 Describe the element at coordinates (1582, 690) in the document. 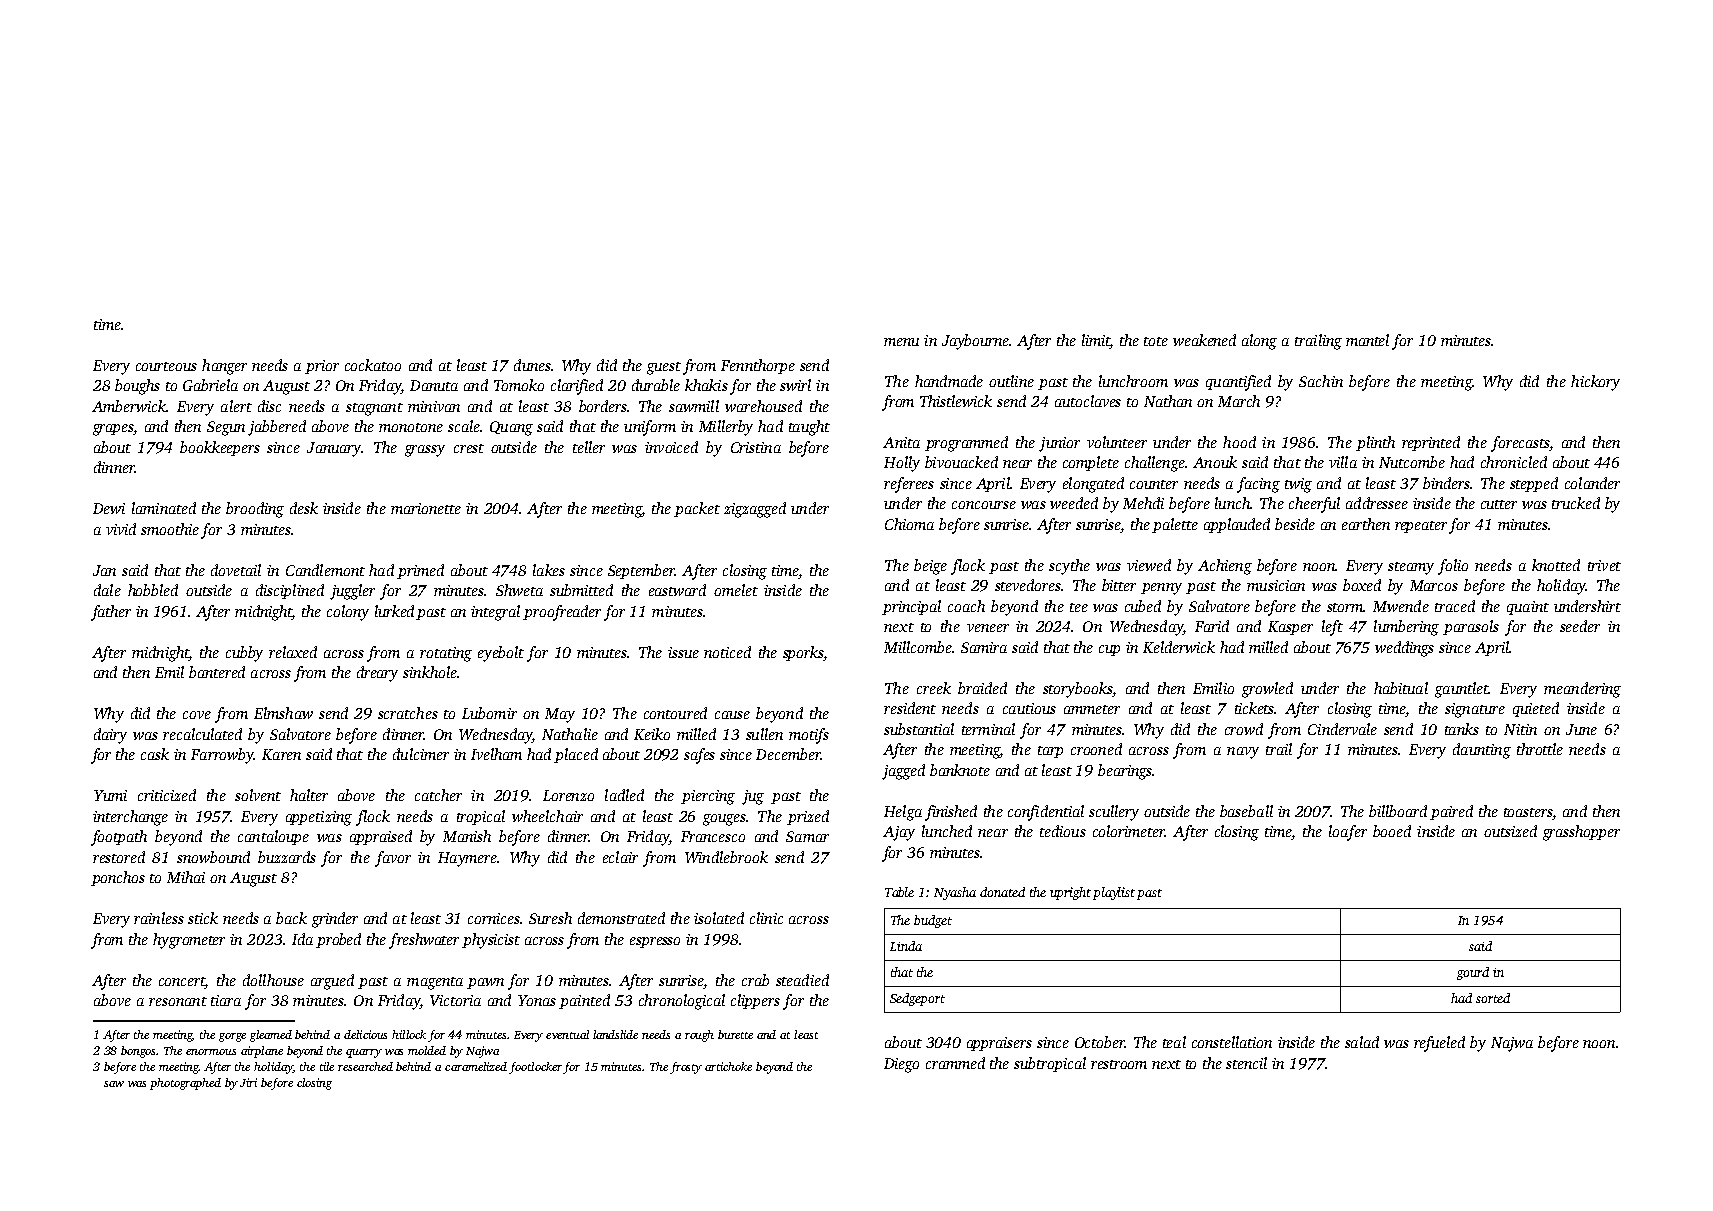

I see `meandering` at that location.
